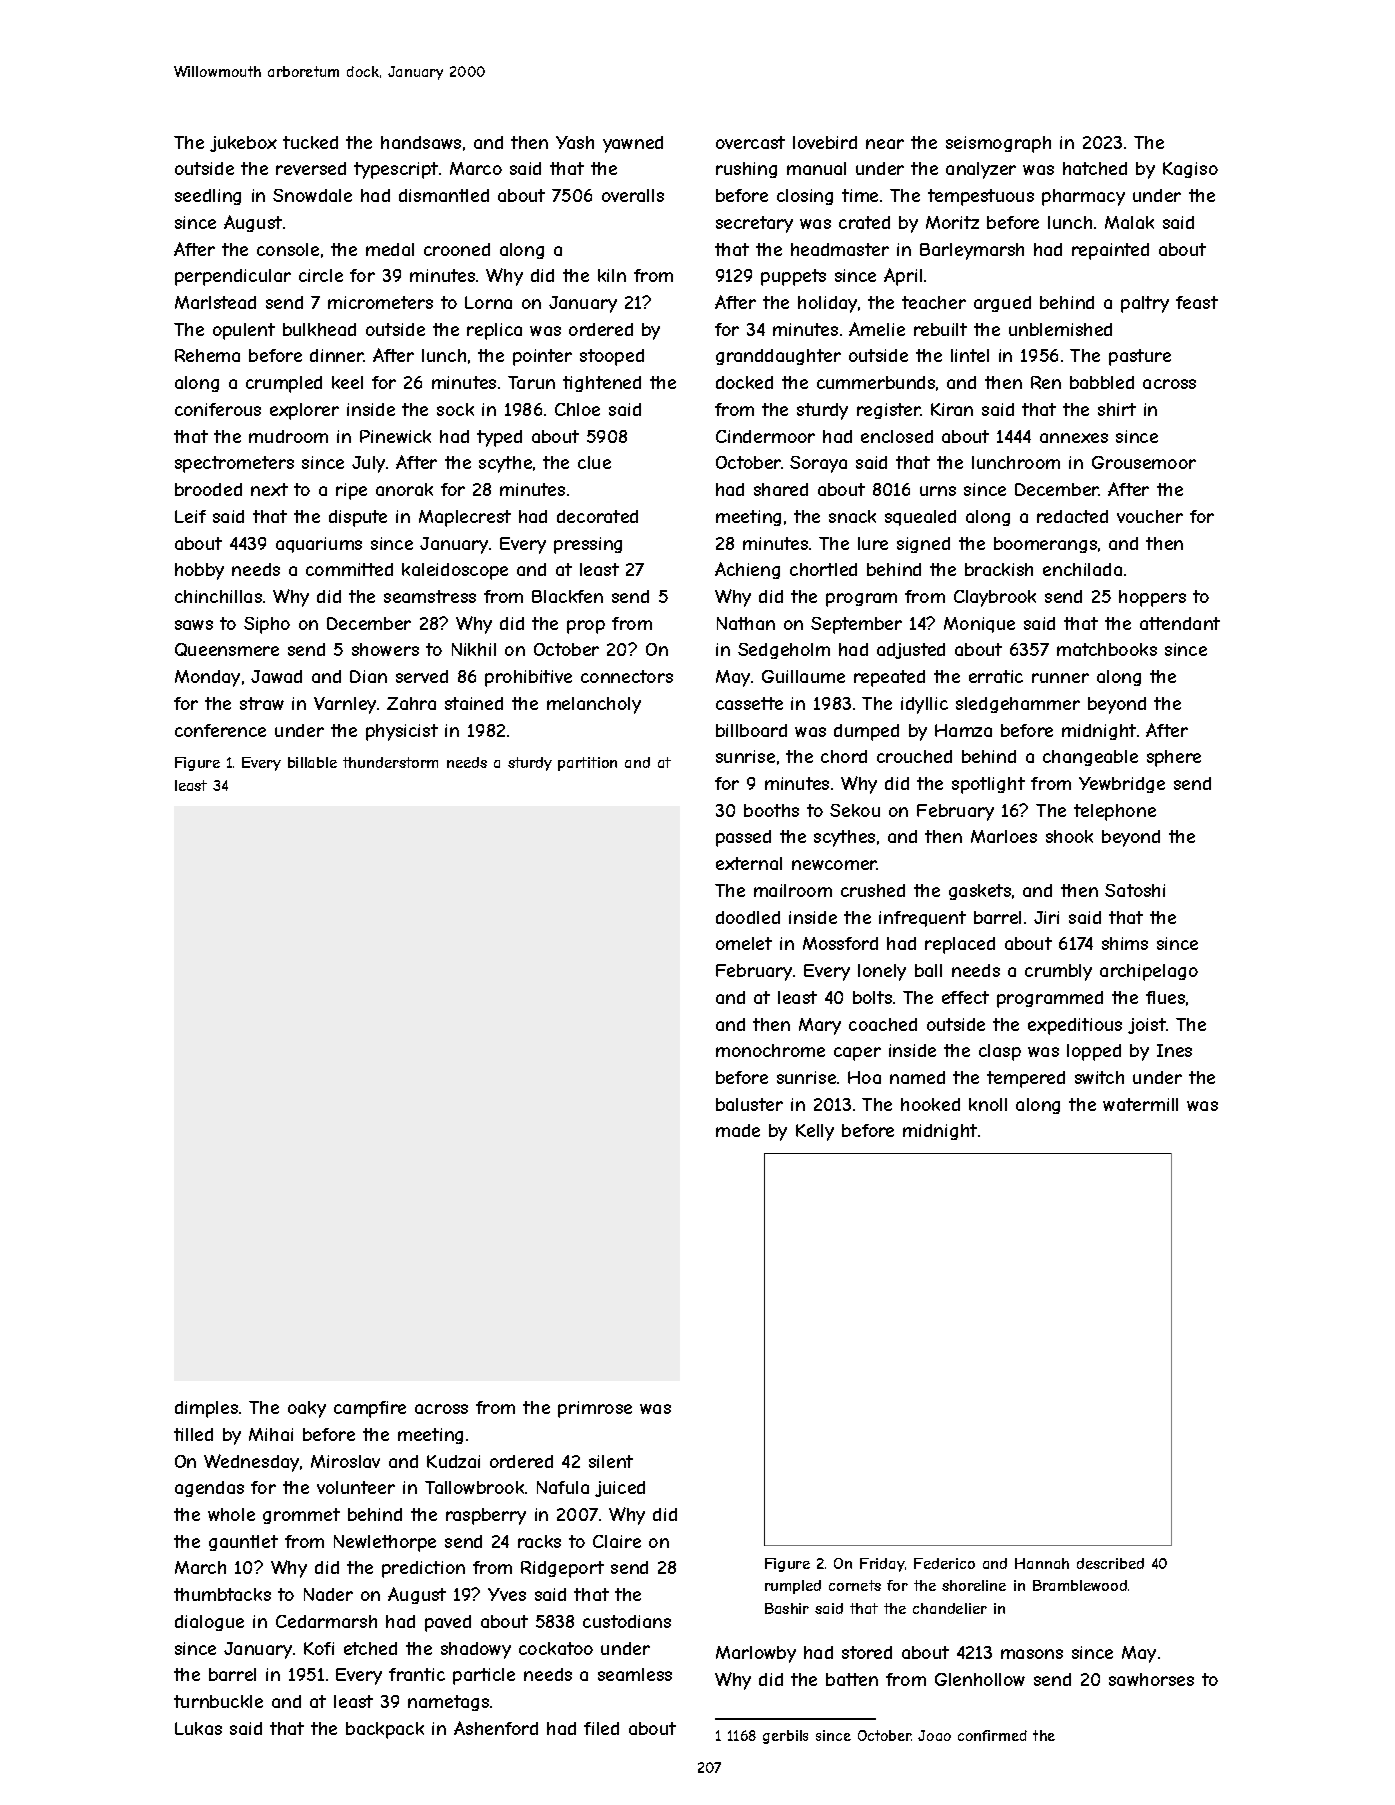  I want to click on omelet, so click(744, 943).
